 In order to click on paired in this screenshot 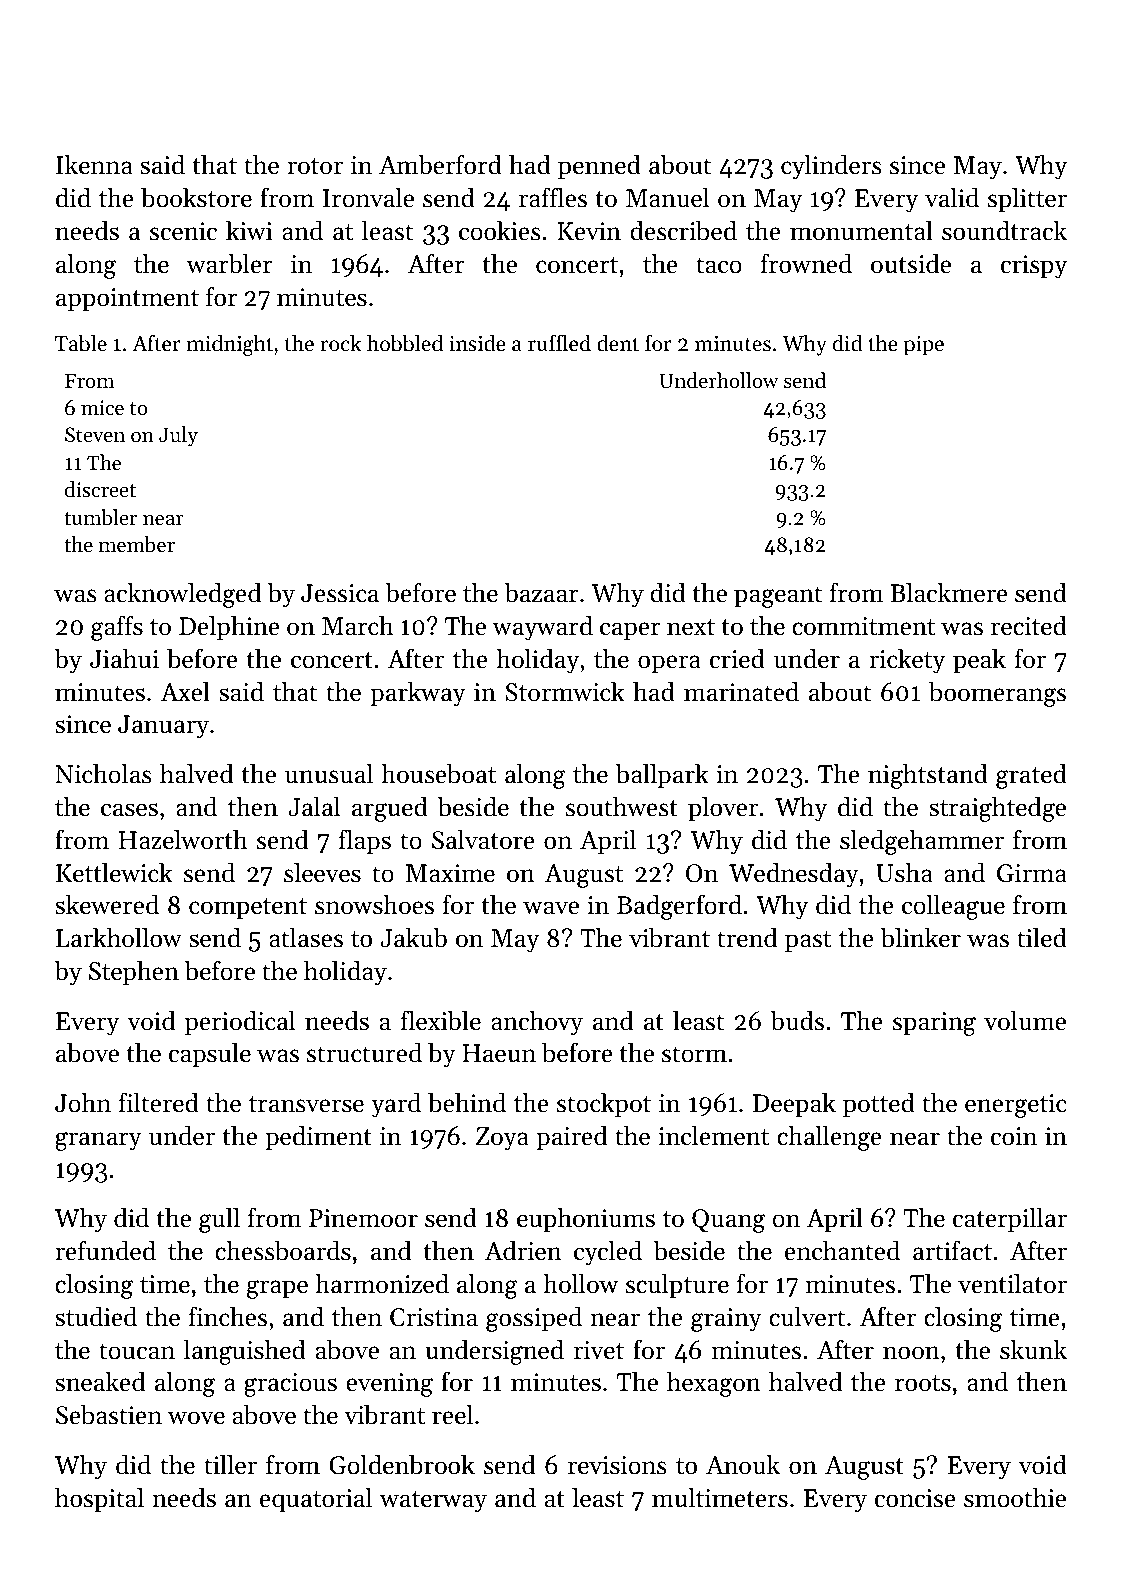, I will do `click(571, 1138)`.
